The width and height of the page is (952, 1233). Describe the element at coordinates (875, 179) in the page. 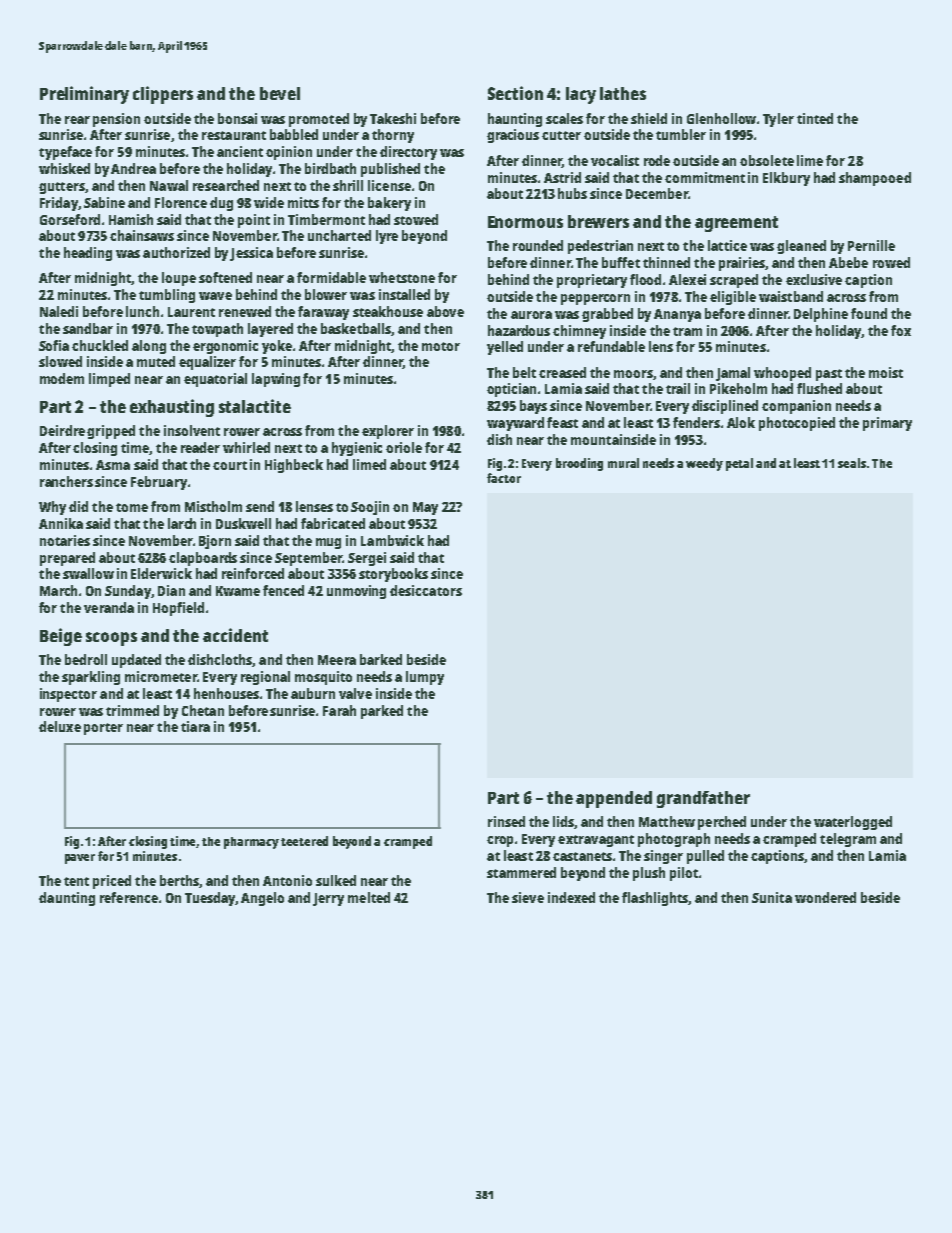

I see `shampooed` at that location.
